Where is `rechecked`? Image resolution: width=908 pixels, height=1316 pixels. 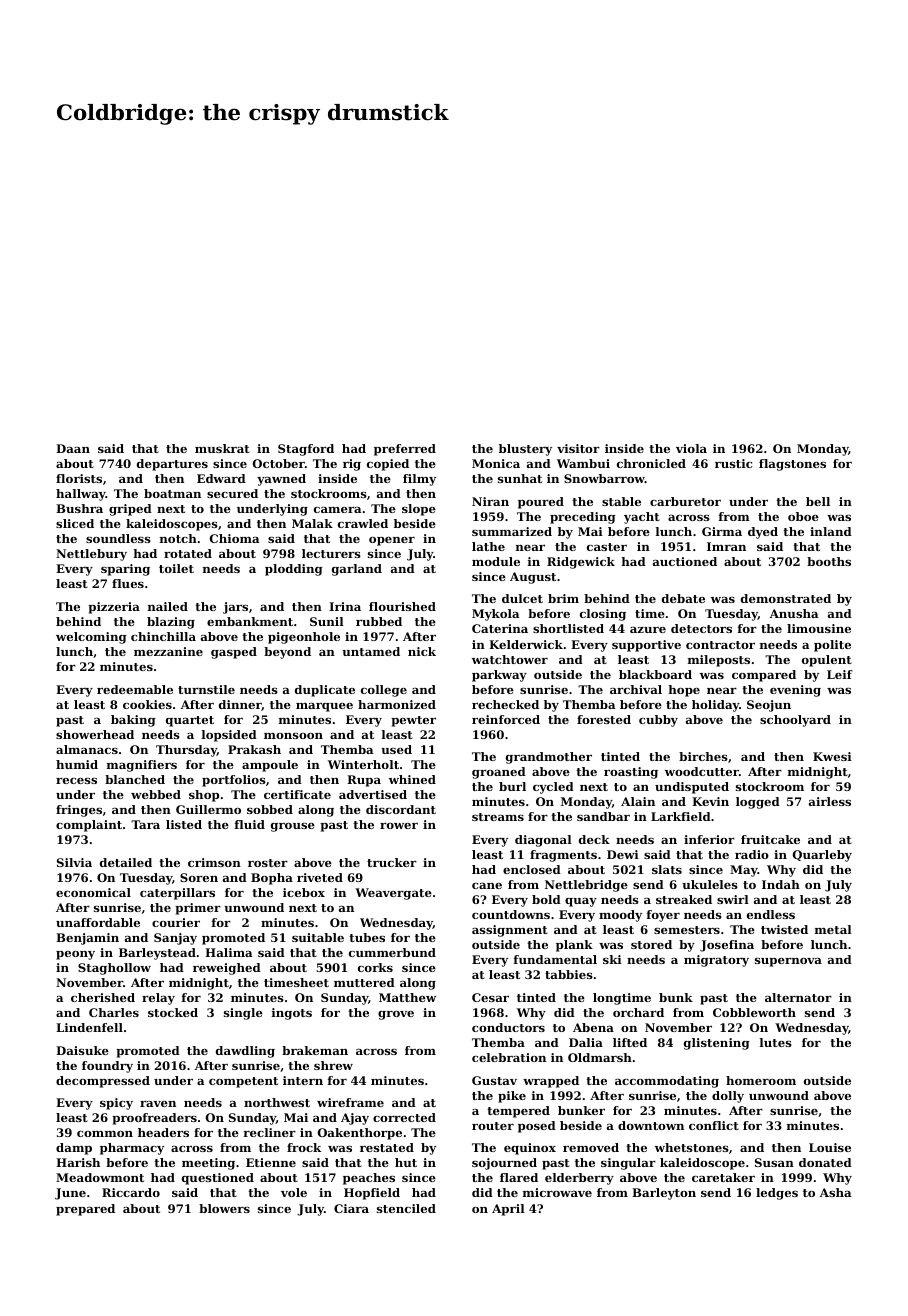 rechecked is located at coordinates (505, 704).
